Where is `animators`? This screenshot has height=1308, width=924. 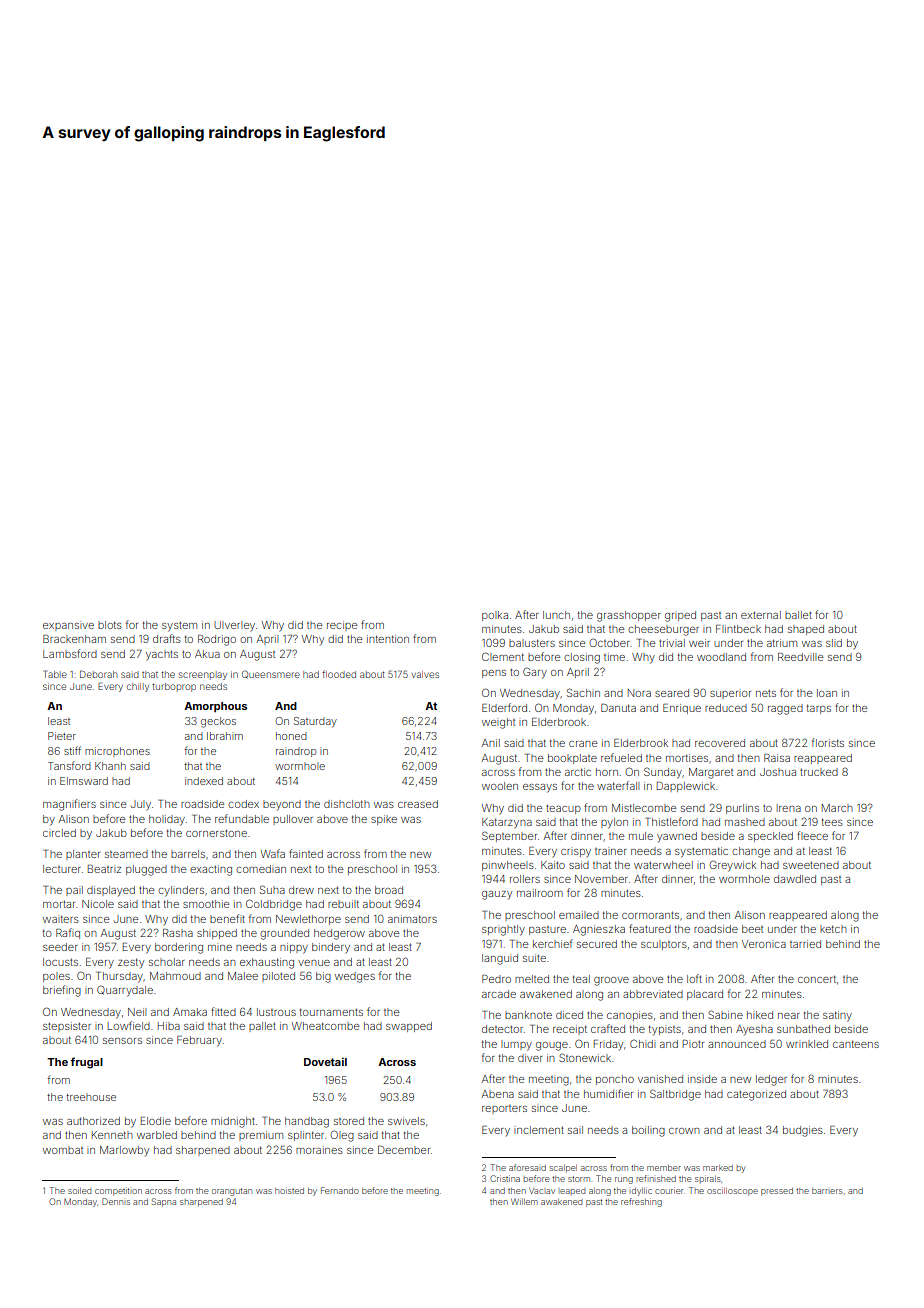
animators is located at coordinates (412, 919).
